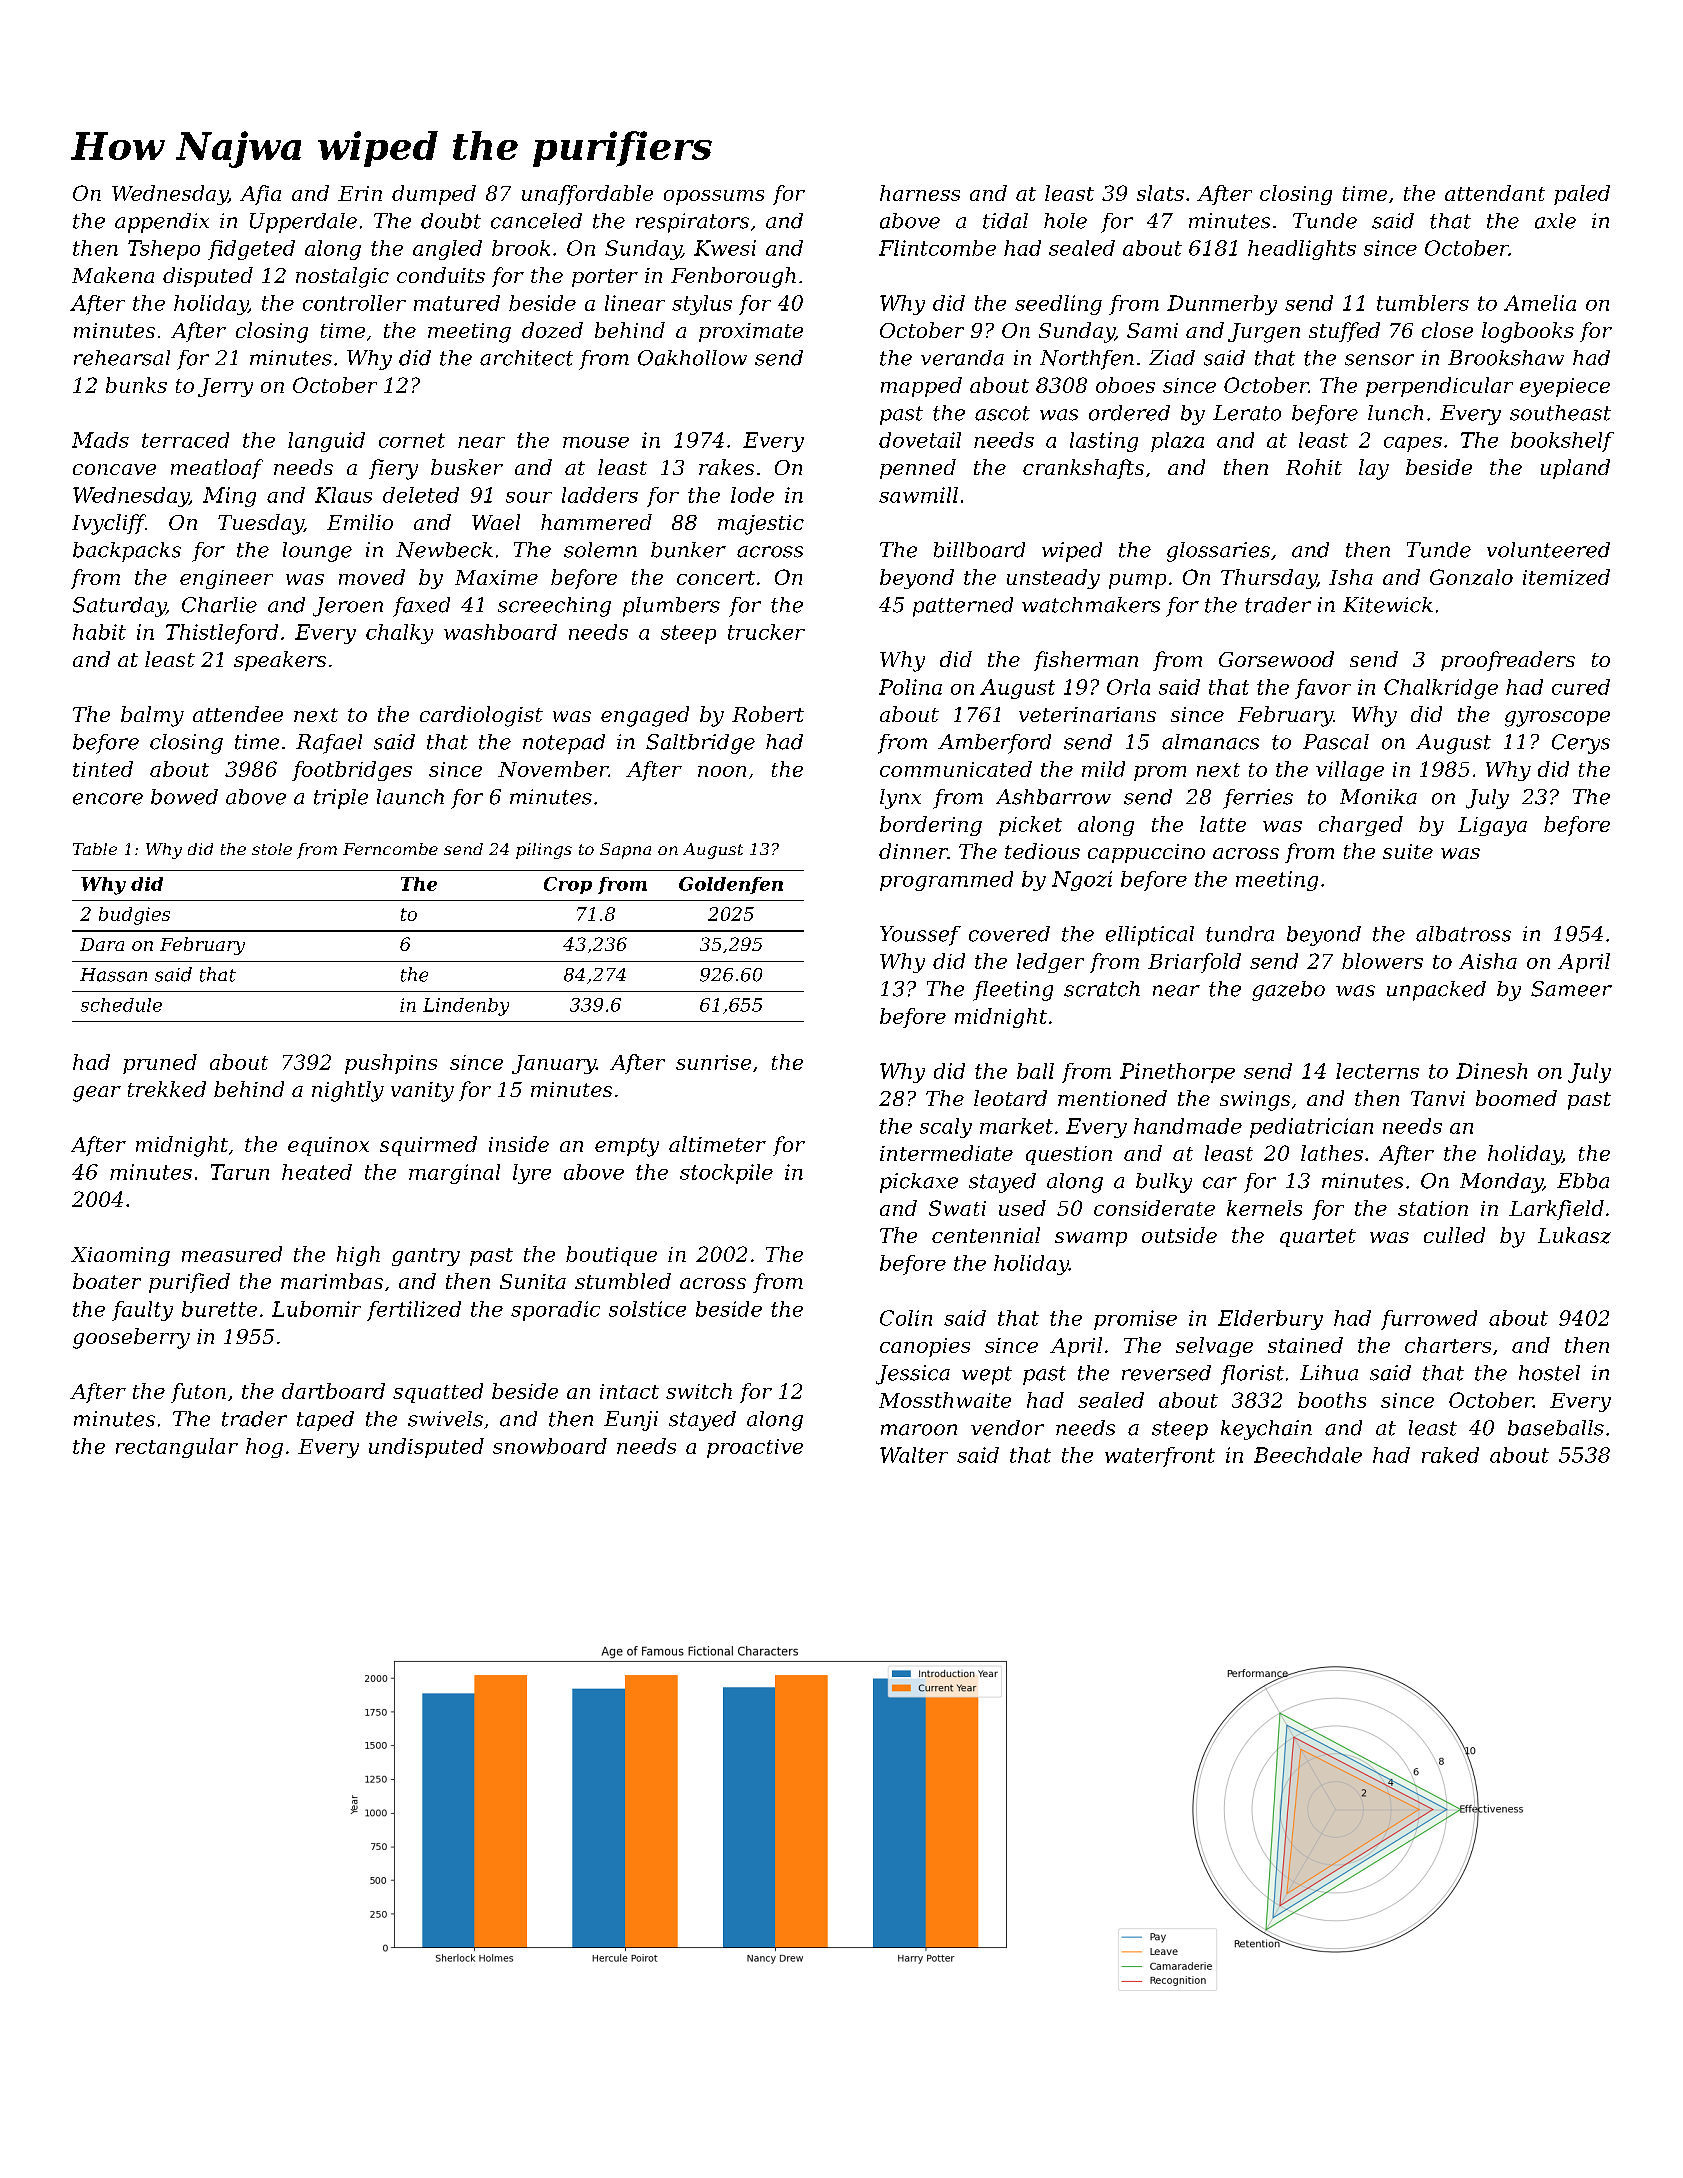  I want to click on rehearsal, so click(122, 358).
